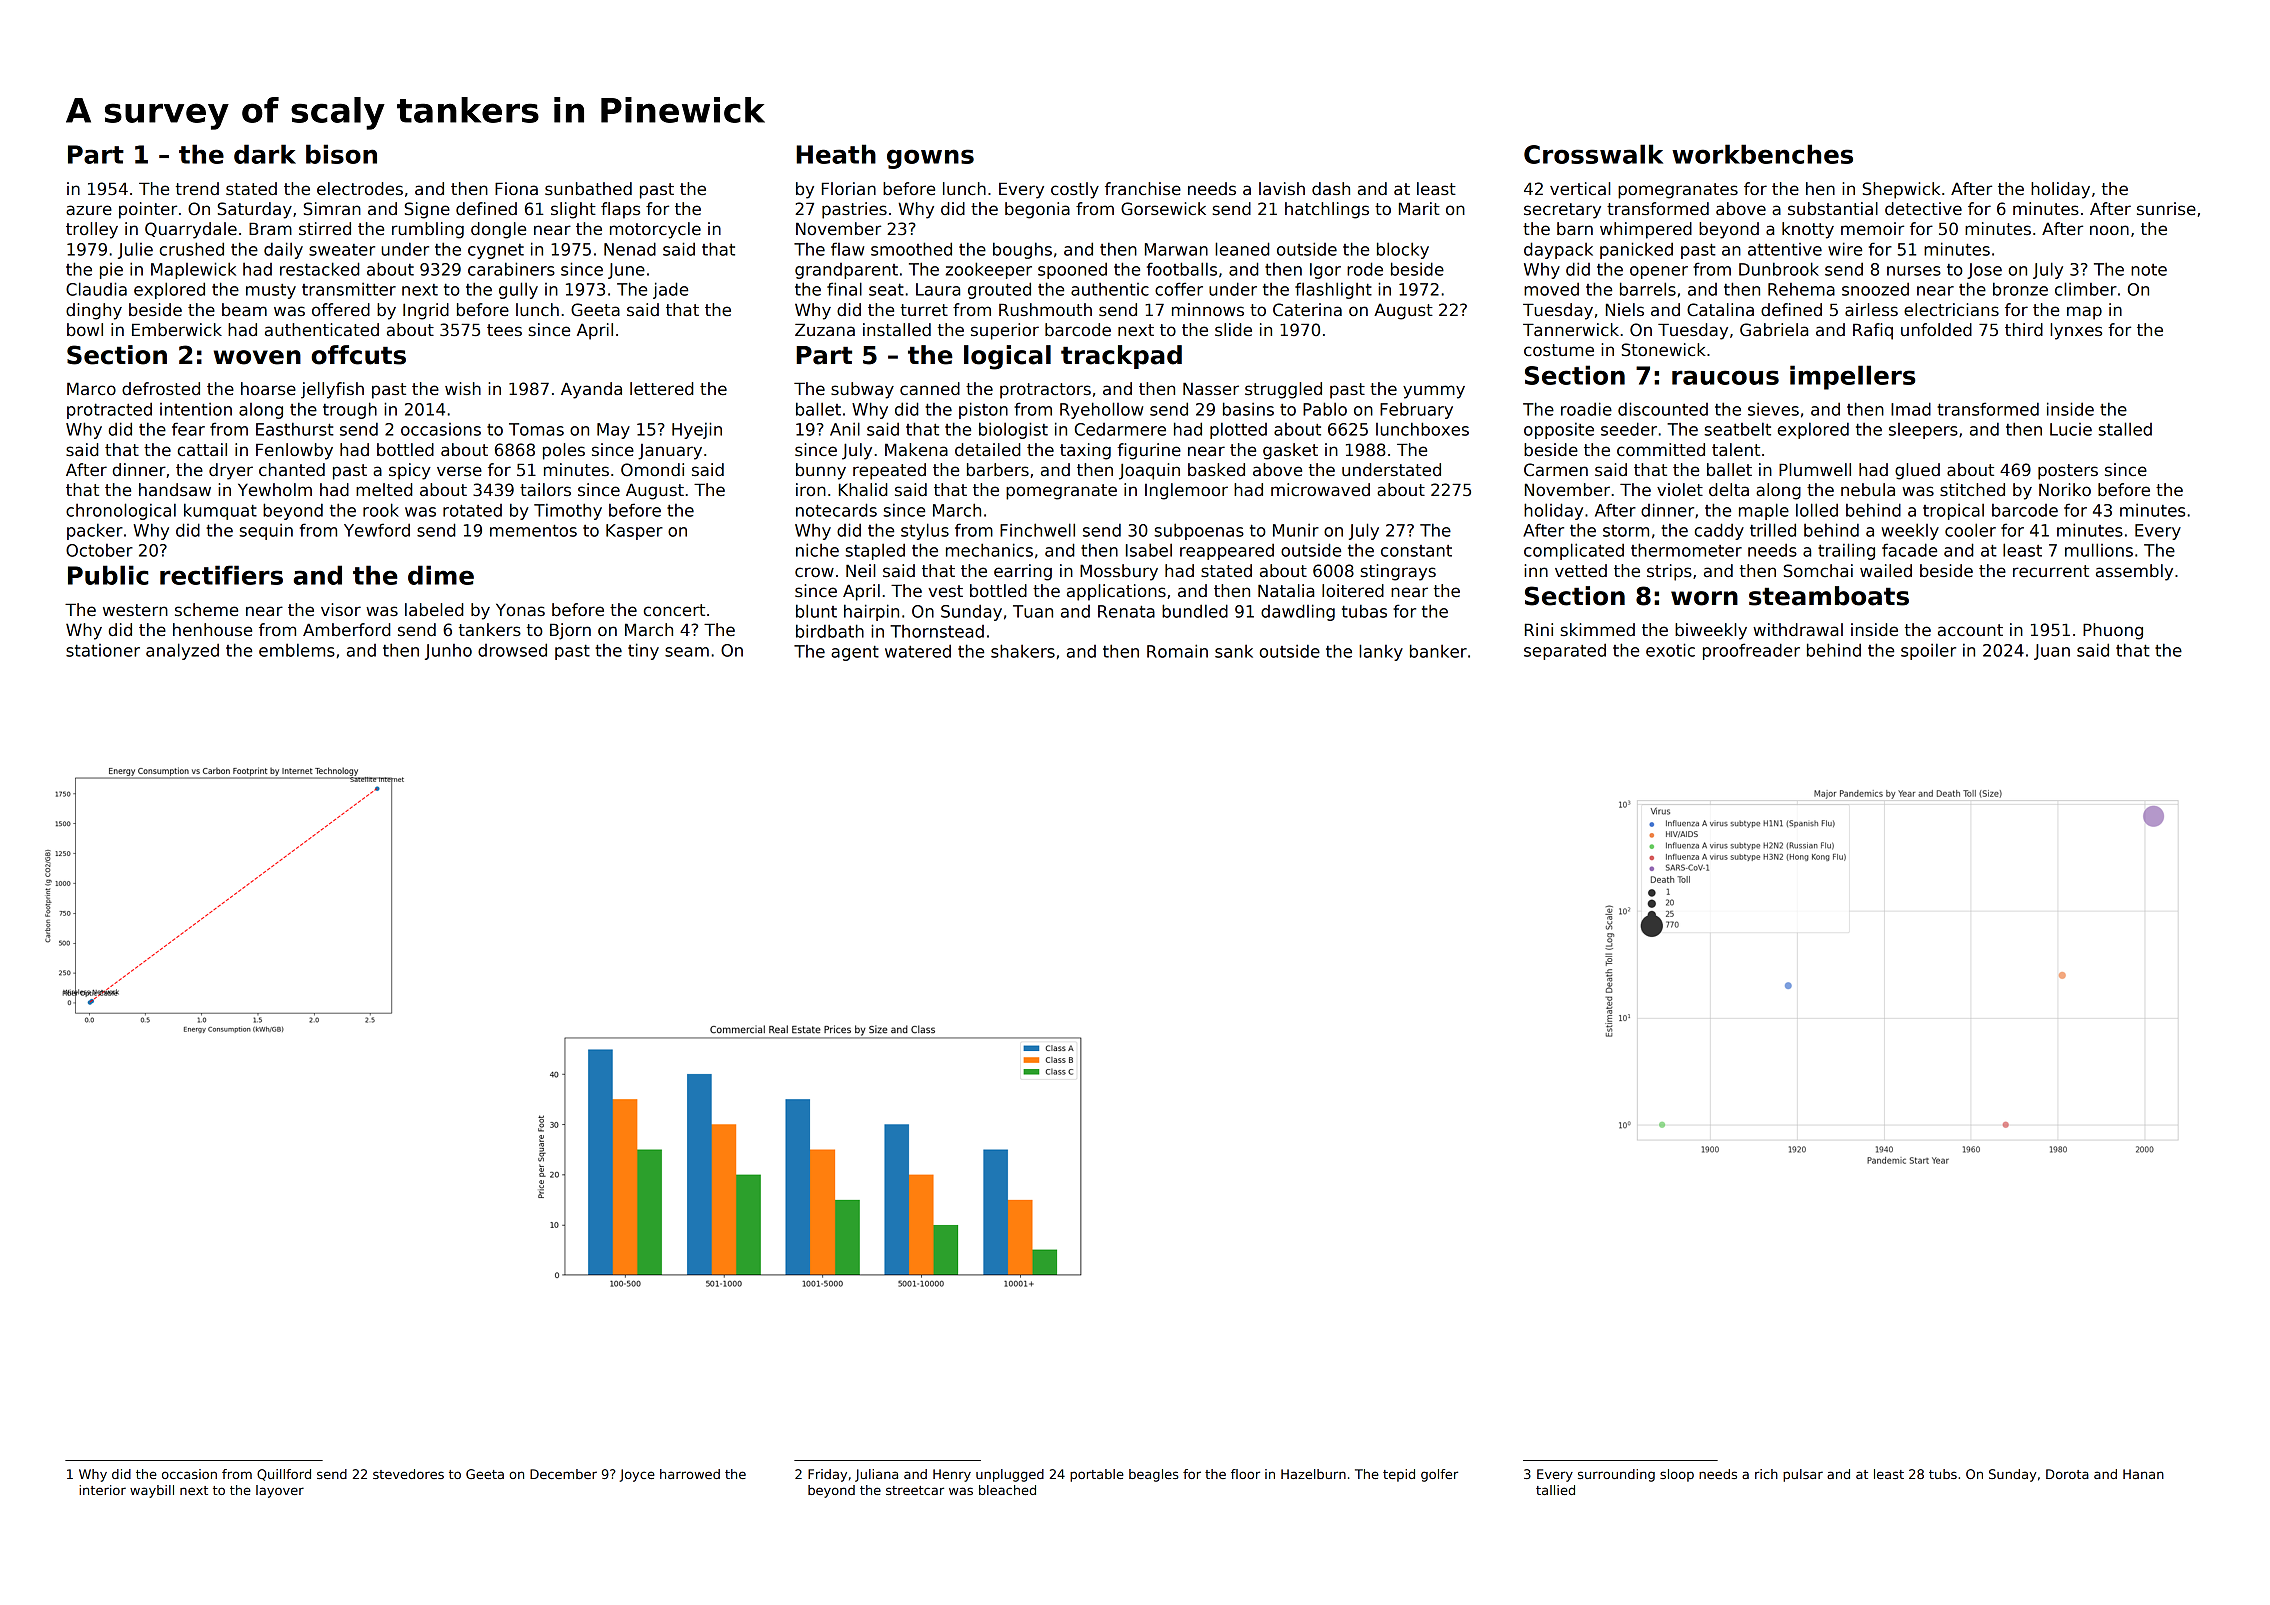  Describe the element at coordinates (2086, 289) in the page. I see `climber` at that location.
